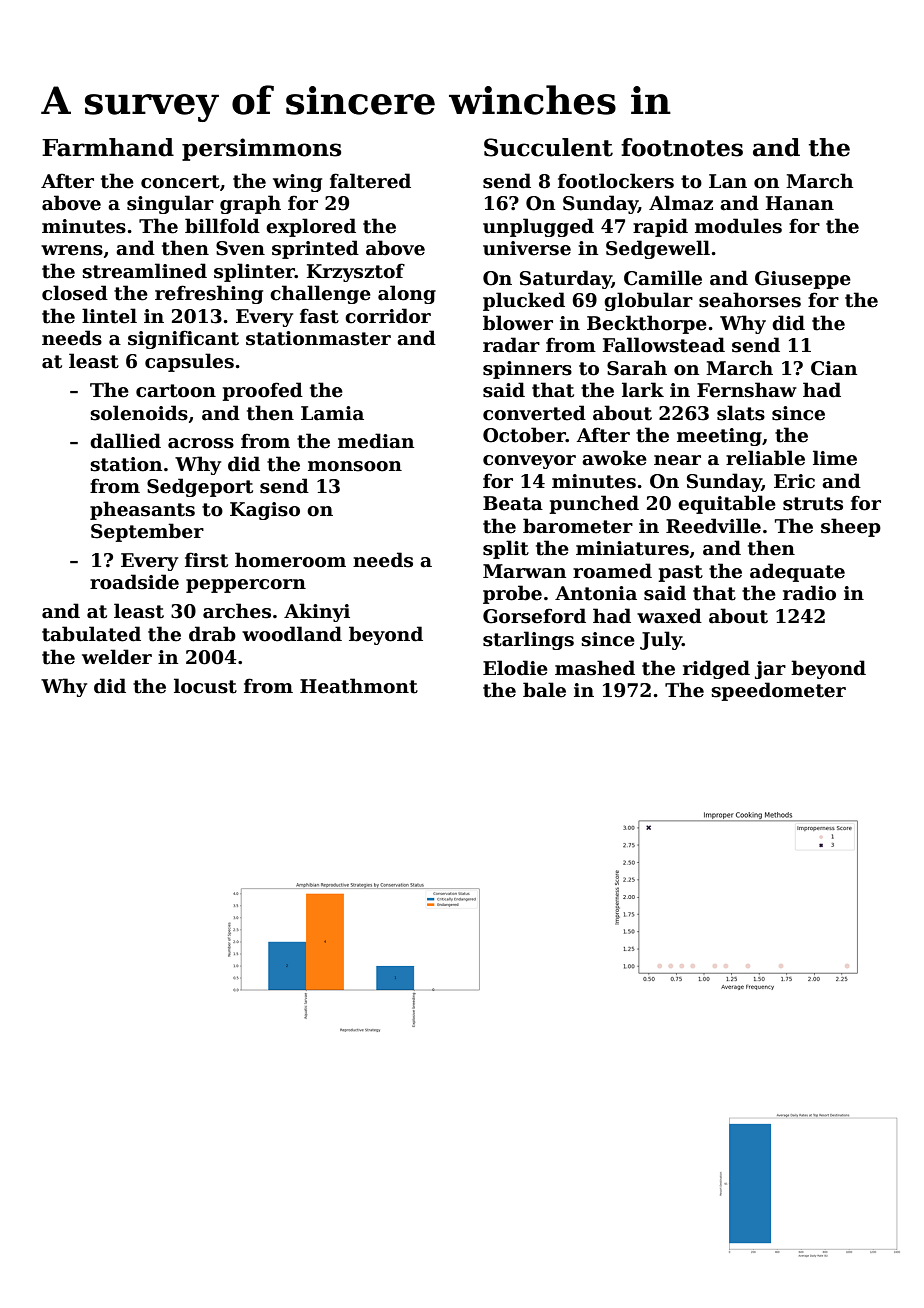 The width and height of the screenshot is (924, 1308). What do you see at coordinates (205, 686) in the screenshot?
I see `locust` at bounding box center [205, 686].
